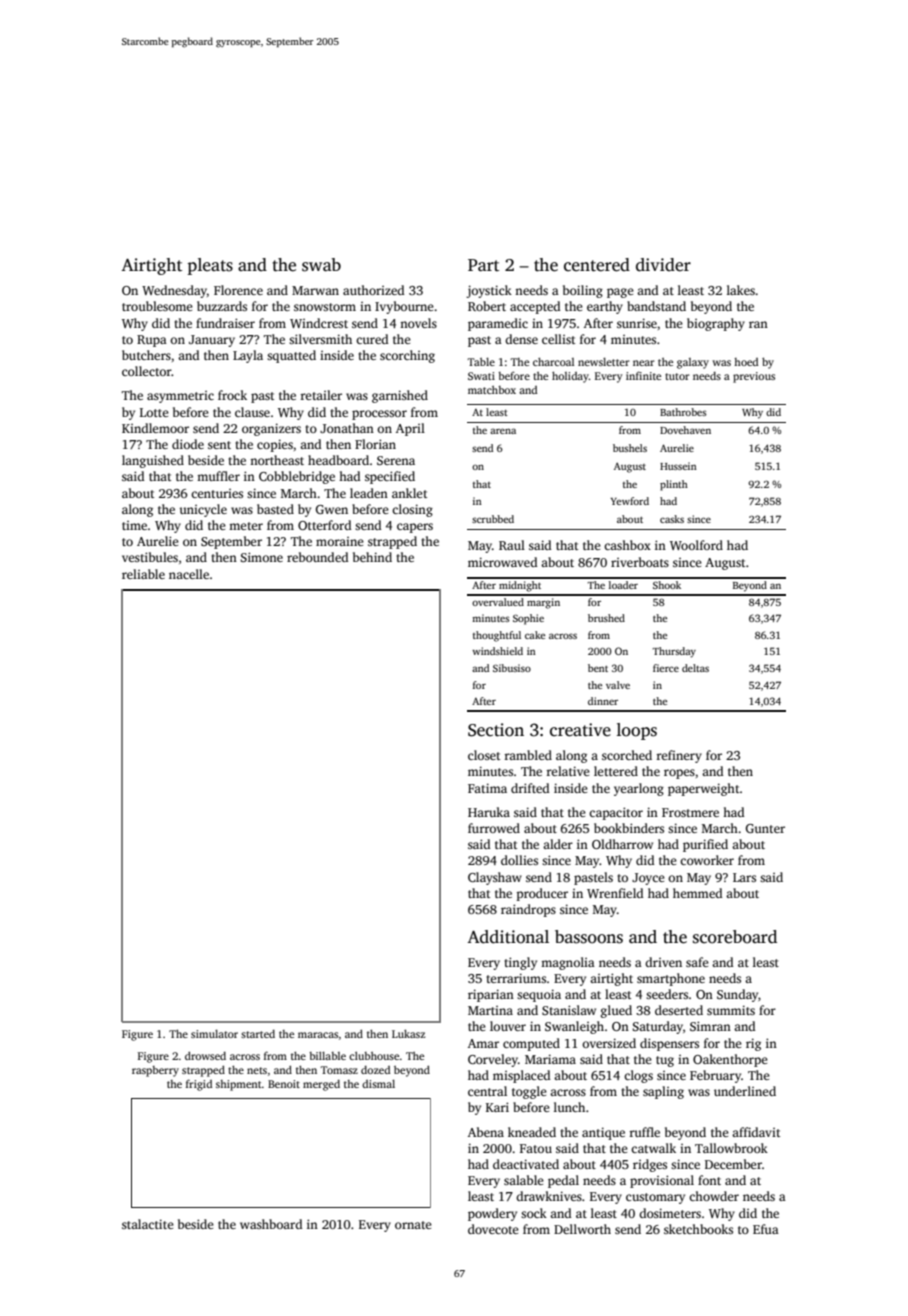 The image size is (908, 1316). Describe the element at coordinates (679, 756) in the screenshot. I see `refinery` at that location.
